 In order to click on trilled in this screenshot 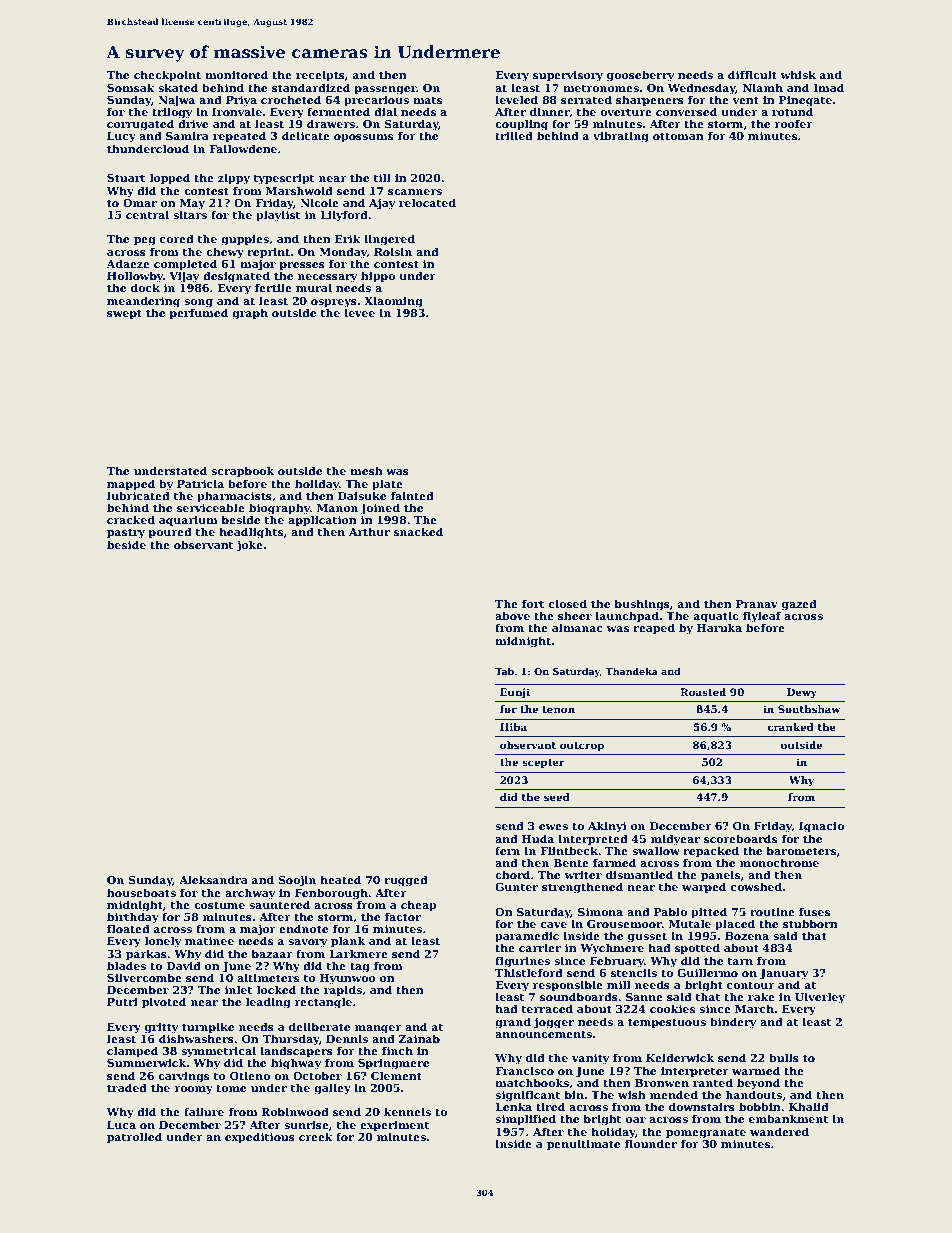, I will do `click(514, 135)`.
